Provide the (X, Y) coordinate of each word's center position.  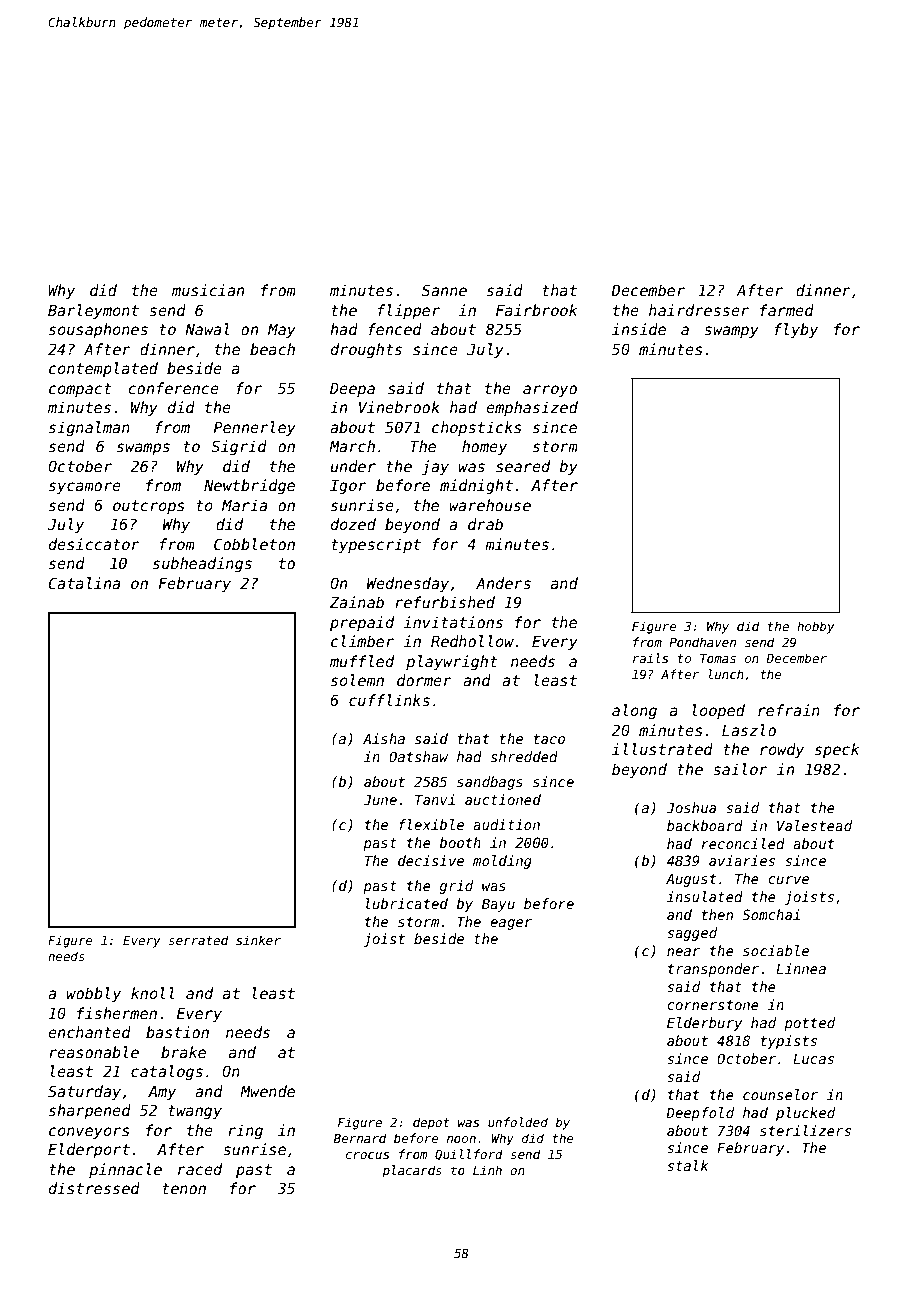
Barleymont (93, 311)
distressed (94, 1188)
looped (718, 711)
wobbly (94, 994)
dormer (424, 680)
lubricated (407, 903)
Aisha (384, 738)
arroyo (550, 391)
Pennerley (254, 428)
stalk (687, 1165)
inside (639, 329)
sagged (692, 934)
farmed (787, 310)
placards (412, 1171)
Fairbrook (536, 310)
